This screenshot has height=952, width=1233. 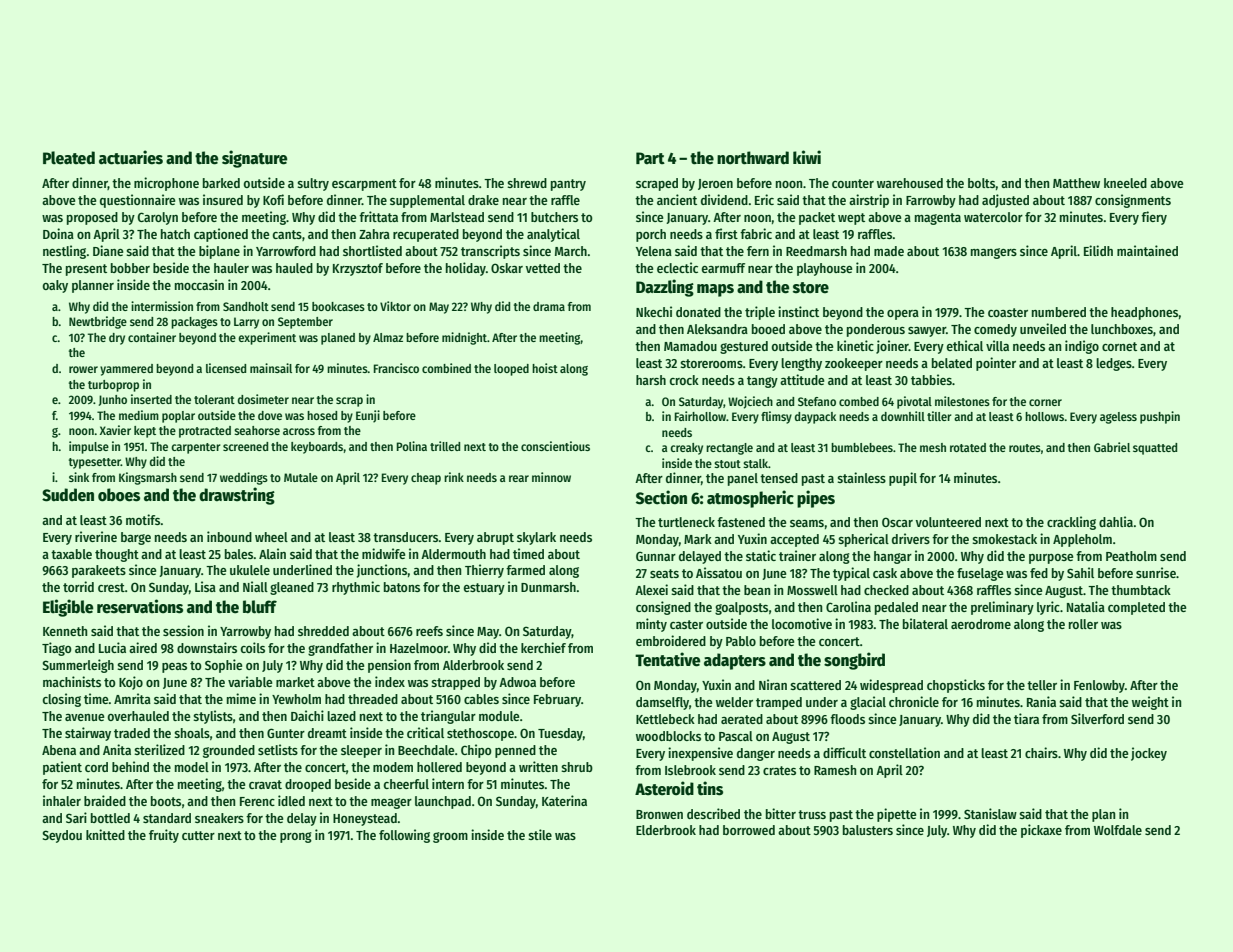 What do you see at coordinates (690, 770) in the screenshot?
I see `Islebrook` at bounding box center [690, 770].
